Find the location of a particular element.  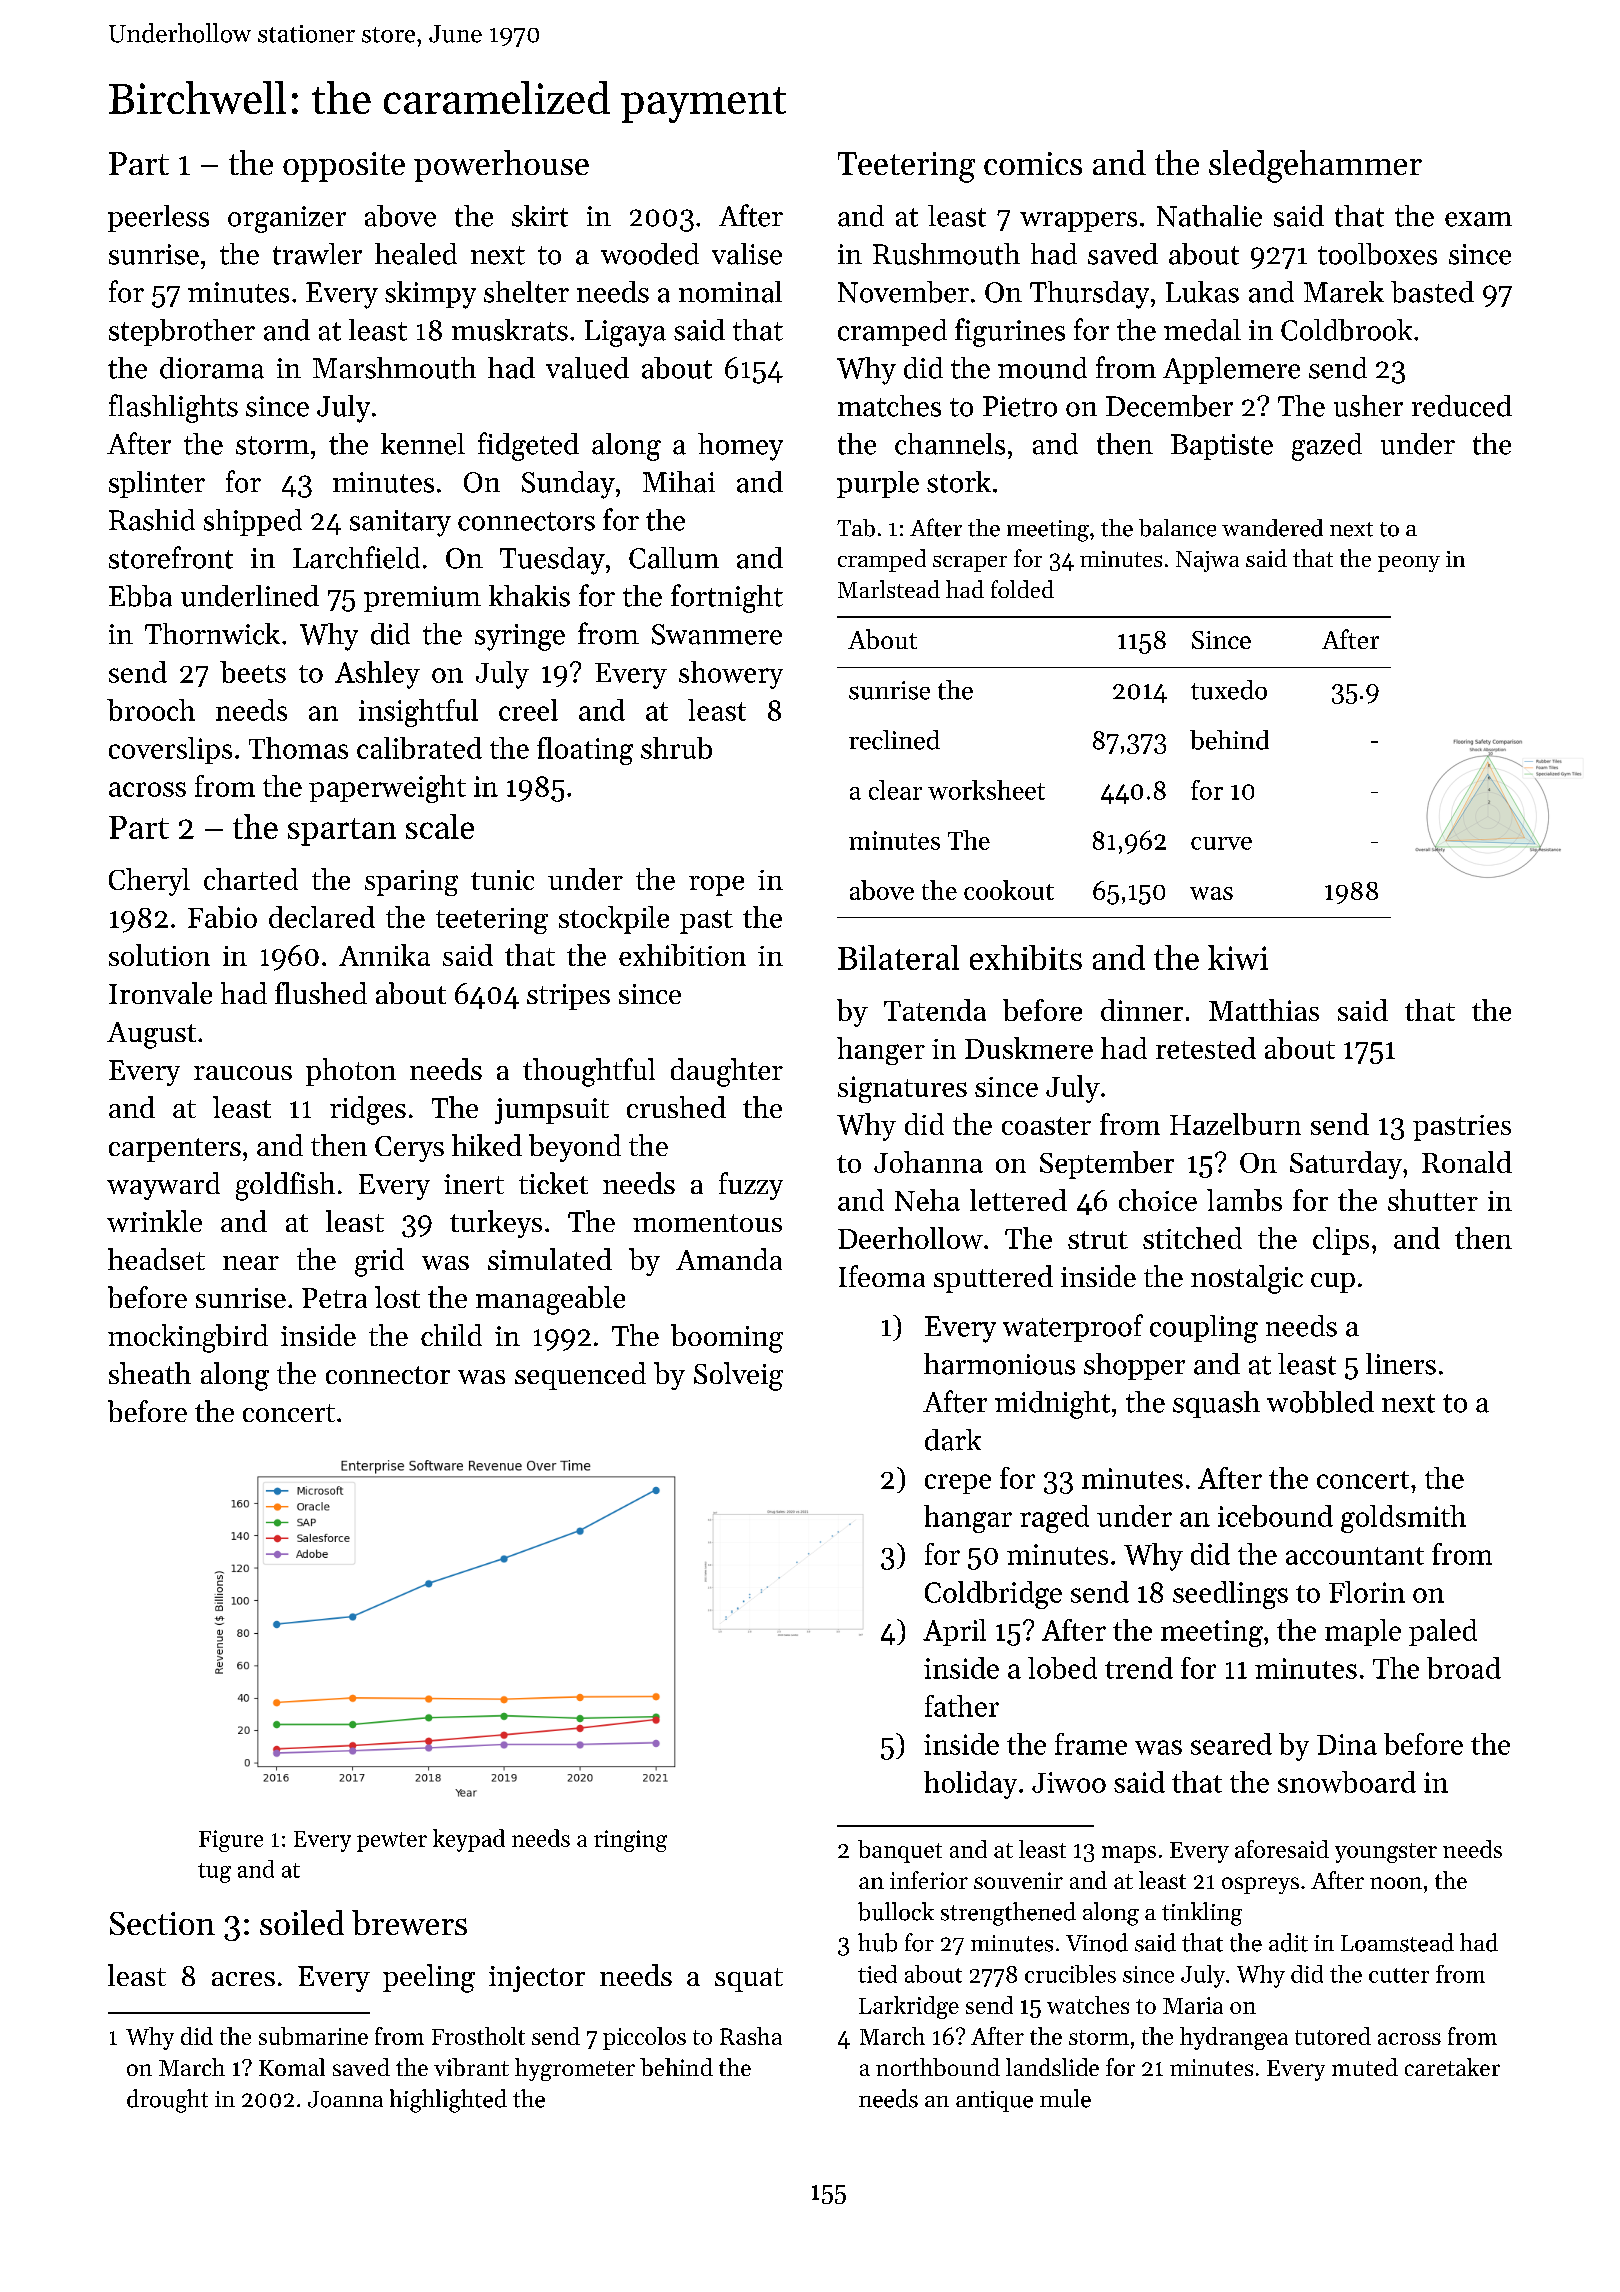

reduced is located at coordinates (1462, 406).
